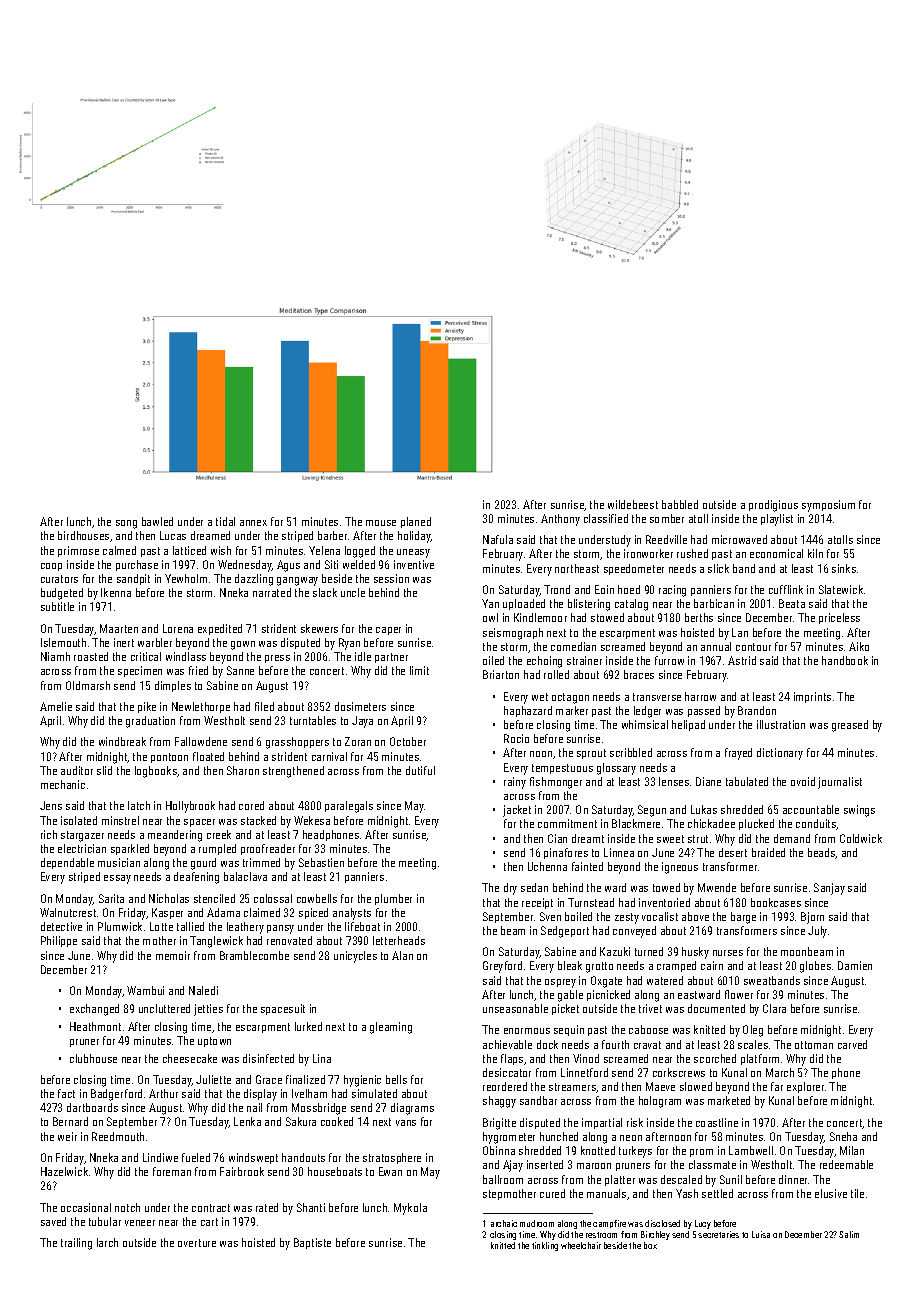  Describe the element at coordinates (666, 539) in the page. I see `Reedville` at that location.
